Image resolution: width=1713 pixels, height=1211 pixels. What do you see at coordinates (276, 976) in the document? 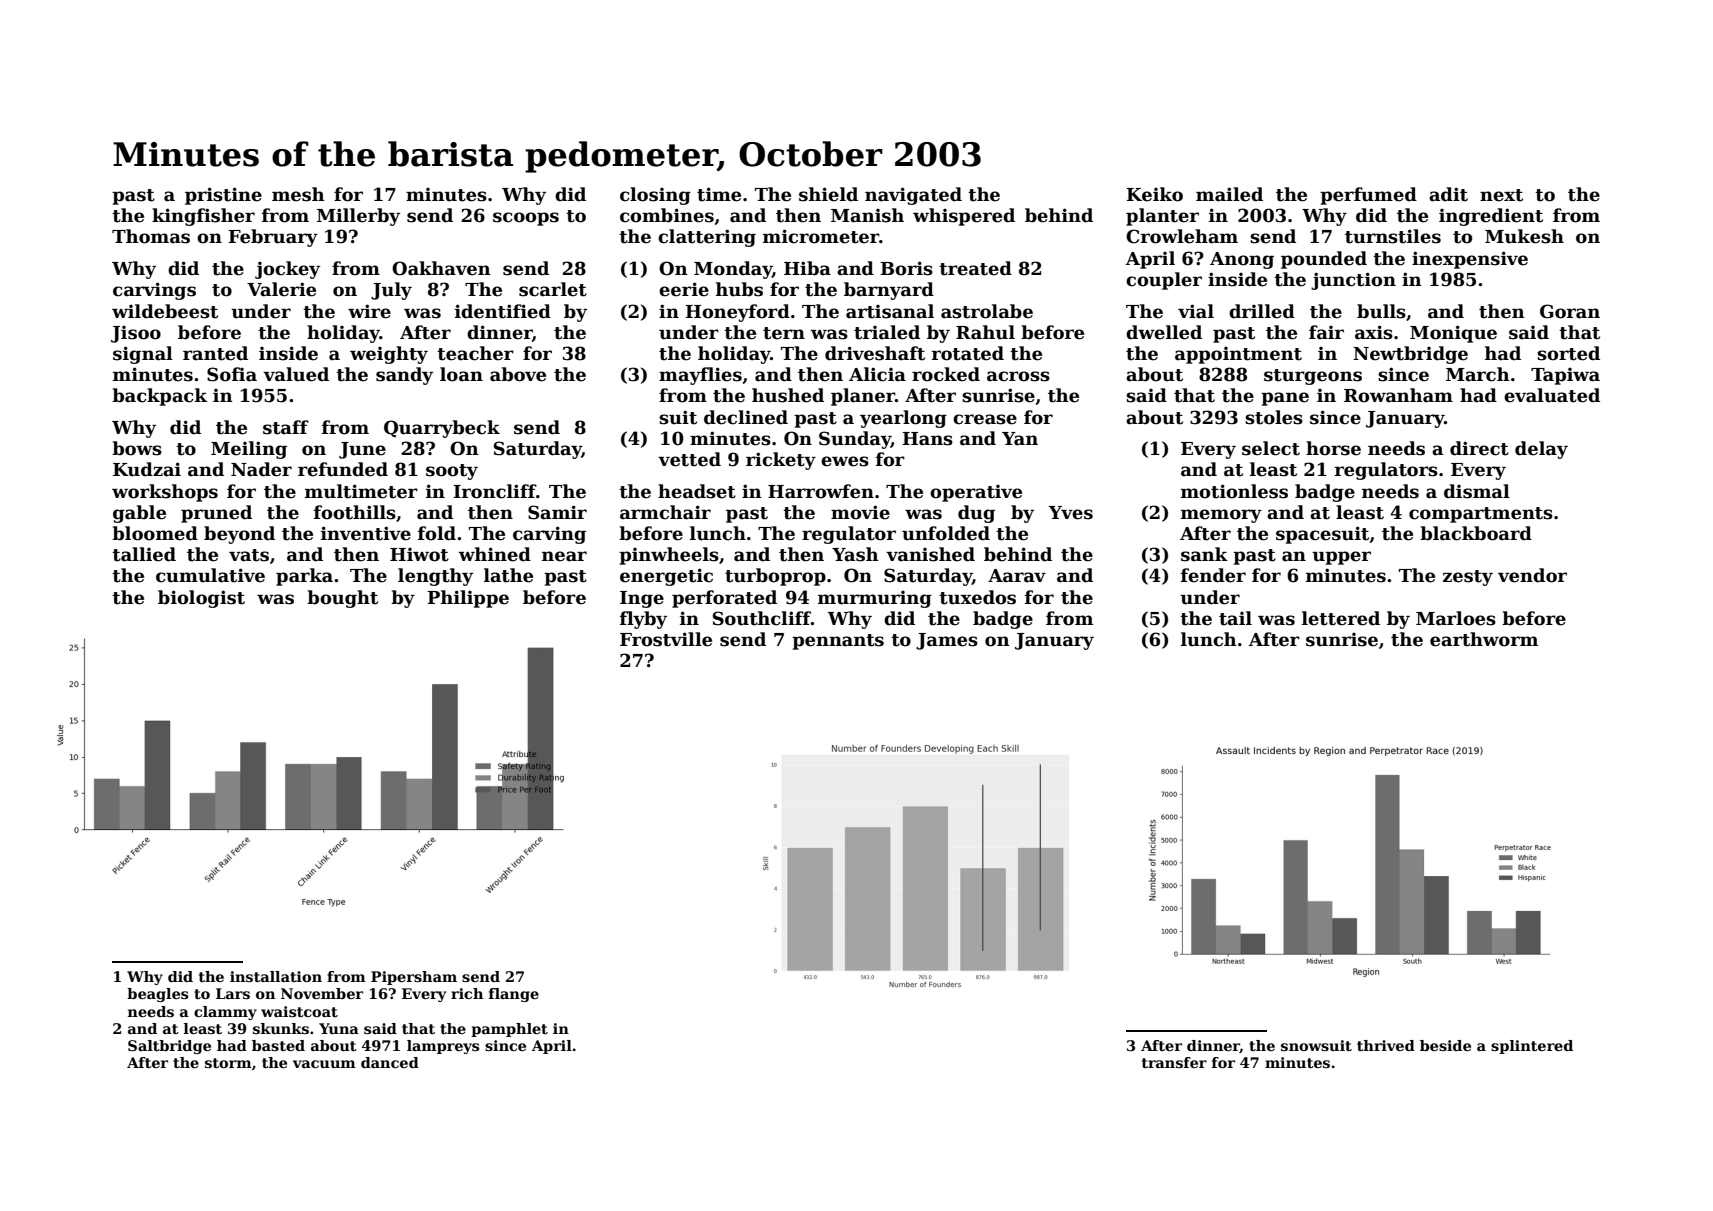
I see `installation` at bounding box center [276, 976].
